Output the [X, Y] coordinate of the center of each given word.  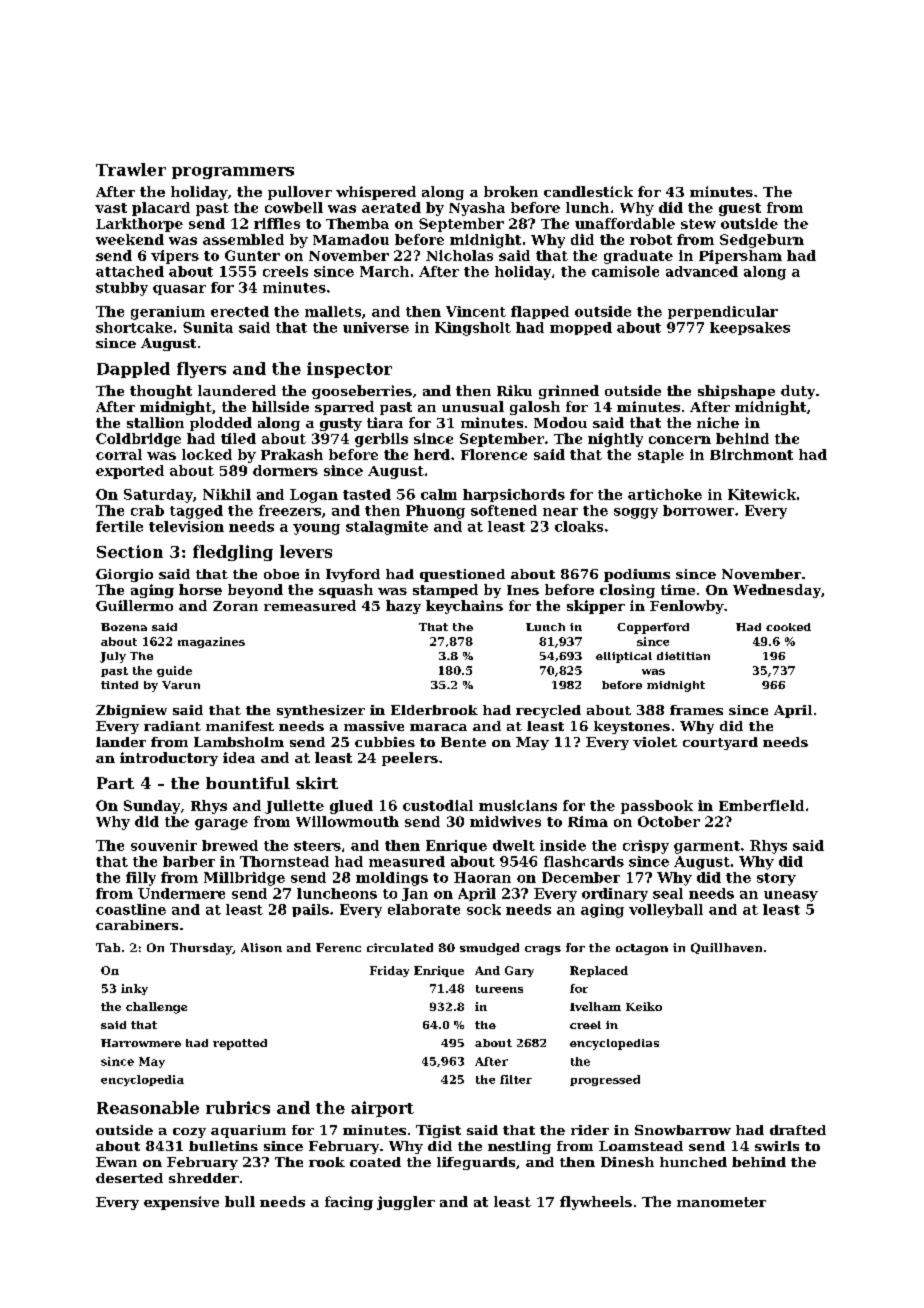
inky [134, 989]
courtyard [720, 743]
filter [516, 1079]
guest [740, 209]
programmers [233, 173]
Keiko [644, 1006]
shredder [204, 1178]
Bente [463, 742]
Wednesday [777, 591]
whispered [376, 193]
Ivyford [353, 575]
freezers [290, 510]
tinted [119, 685]
